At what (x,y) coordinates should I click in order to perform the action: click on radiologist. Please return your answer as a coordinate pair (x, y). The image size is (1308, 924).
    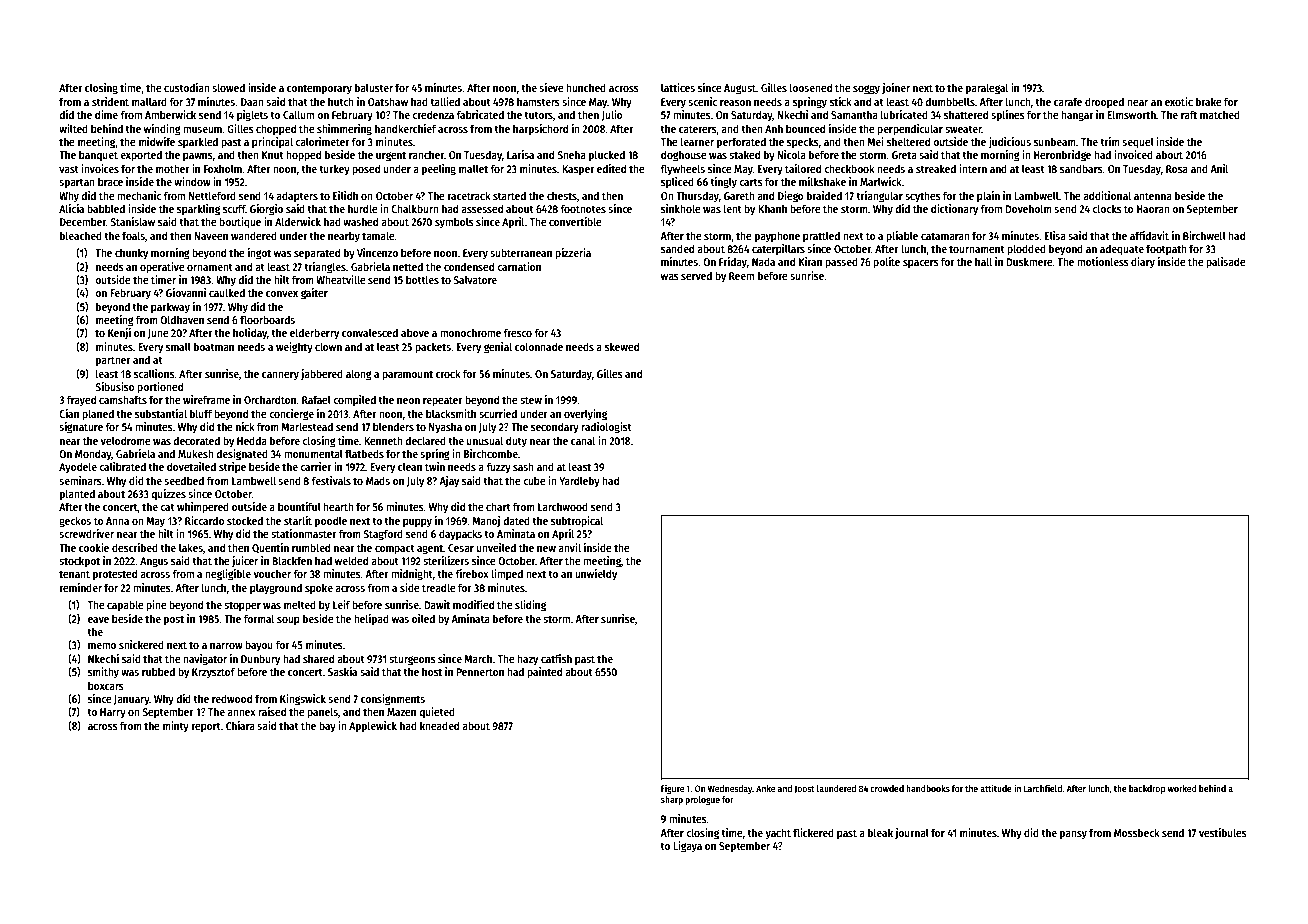
    Looking at the image, I should click on (606, 428).
